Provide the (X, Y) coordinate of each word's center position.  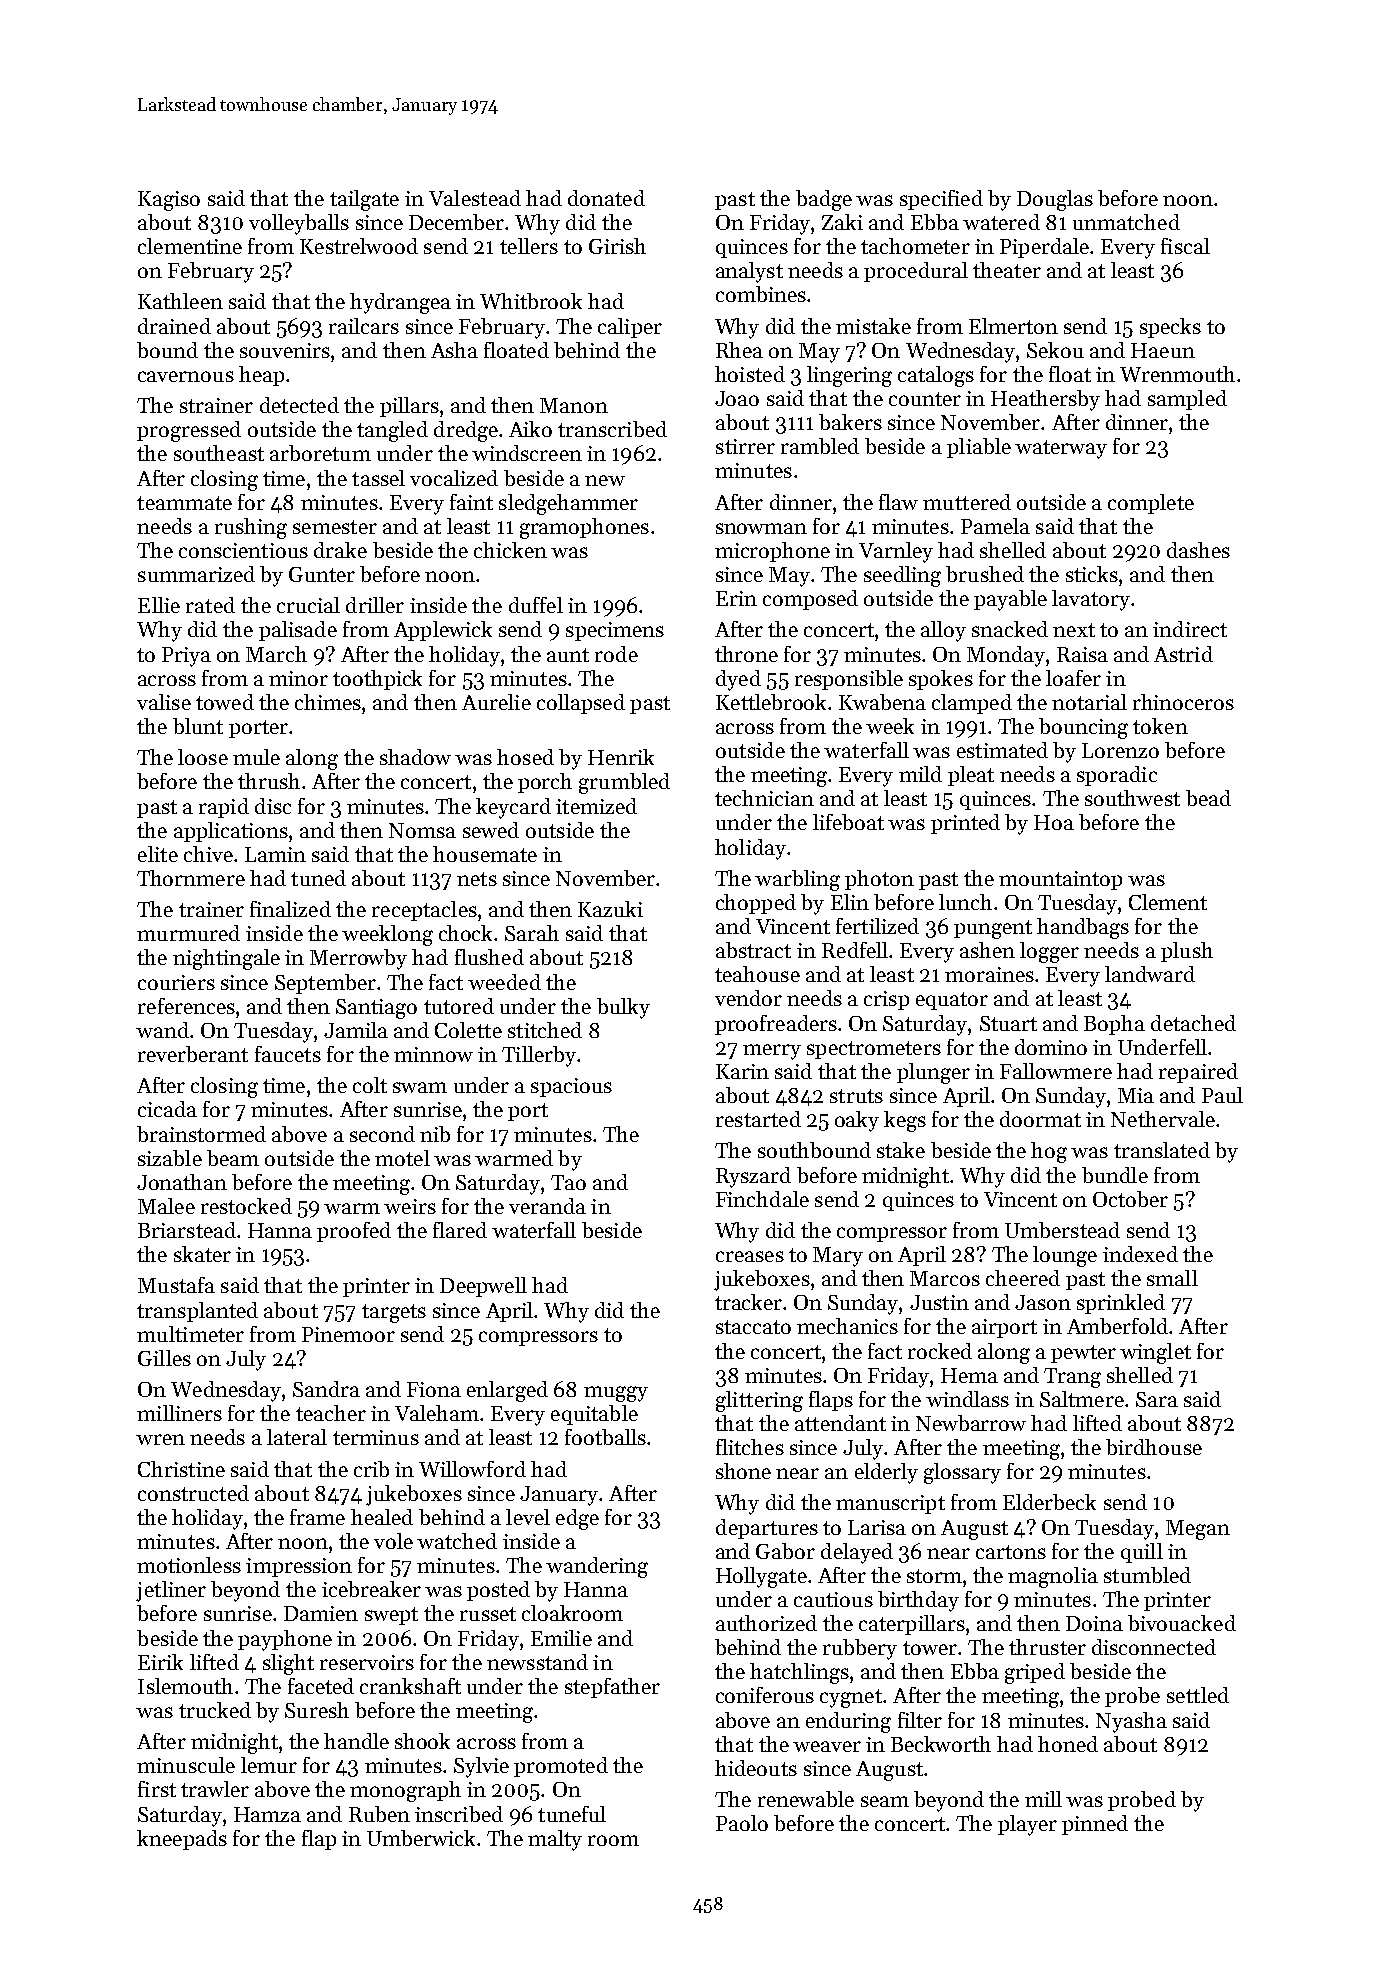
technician (764, 798)
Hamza (267, 1814)
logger (1049, 952)
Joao (737, 398)
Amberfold (1117, 1326)
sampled (1187, 400)
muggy (616, 1394)
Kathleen (180, 301)
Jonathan (182, 1182)
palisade (298, 631)
